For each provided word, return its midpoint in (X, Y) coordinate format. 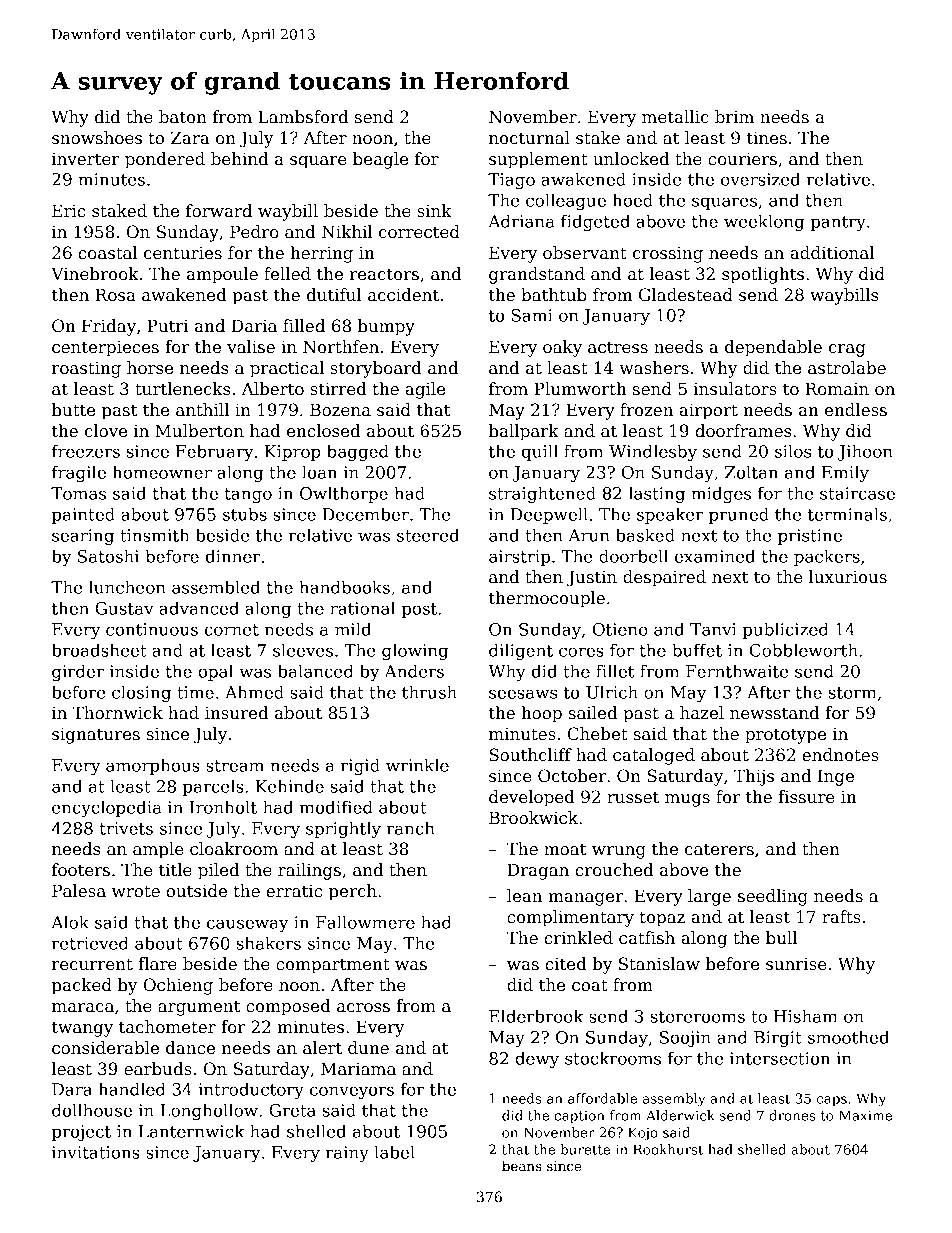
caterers (719, 850)
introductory (251, 1090)
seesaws (523, 694)
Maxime (865, 1115)
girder (78, 672)
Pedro (254, 232)
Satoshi (108, 556)
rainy (347, 1154)
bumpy (386, 327)
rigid (360, 766)
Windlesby (653, 452)
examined (715, 556)
